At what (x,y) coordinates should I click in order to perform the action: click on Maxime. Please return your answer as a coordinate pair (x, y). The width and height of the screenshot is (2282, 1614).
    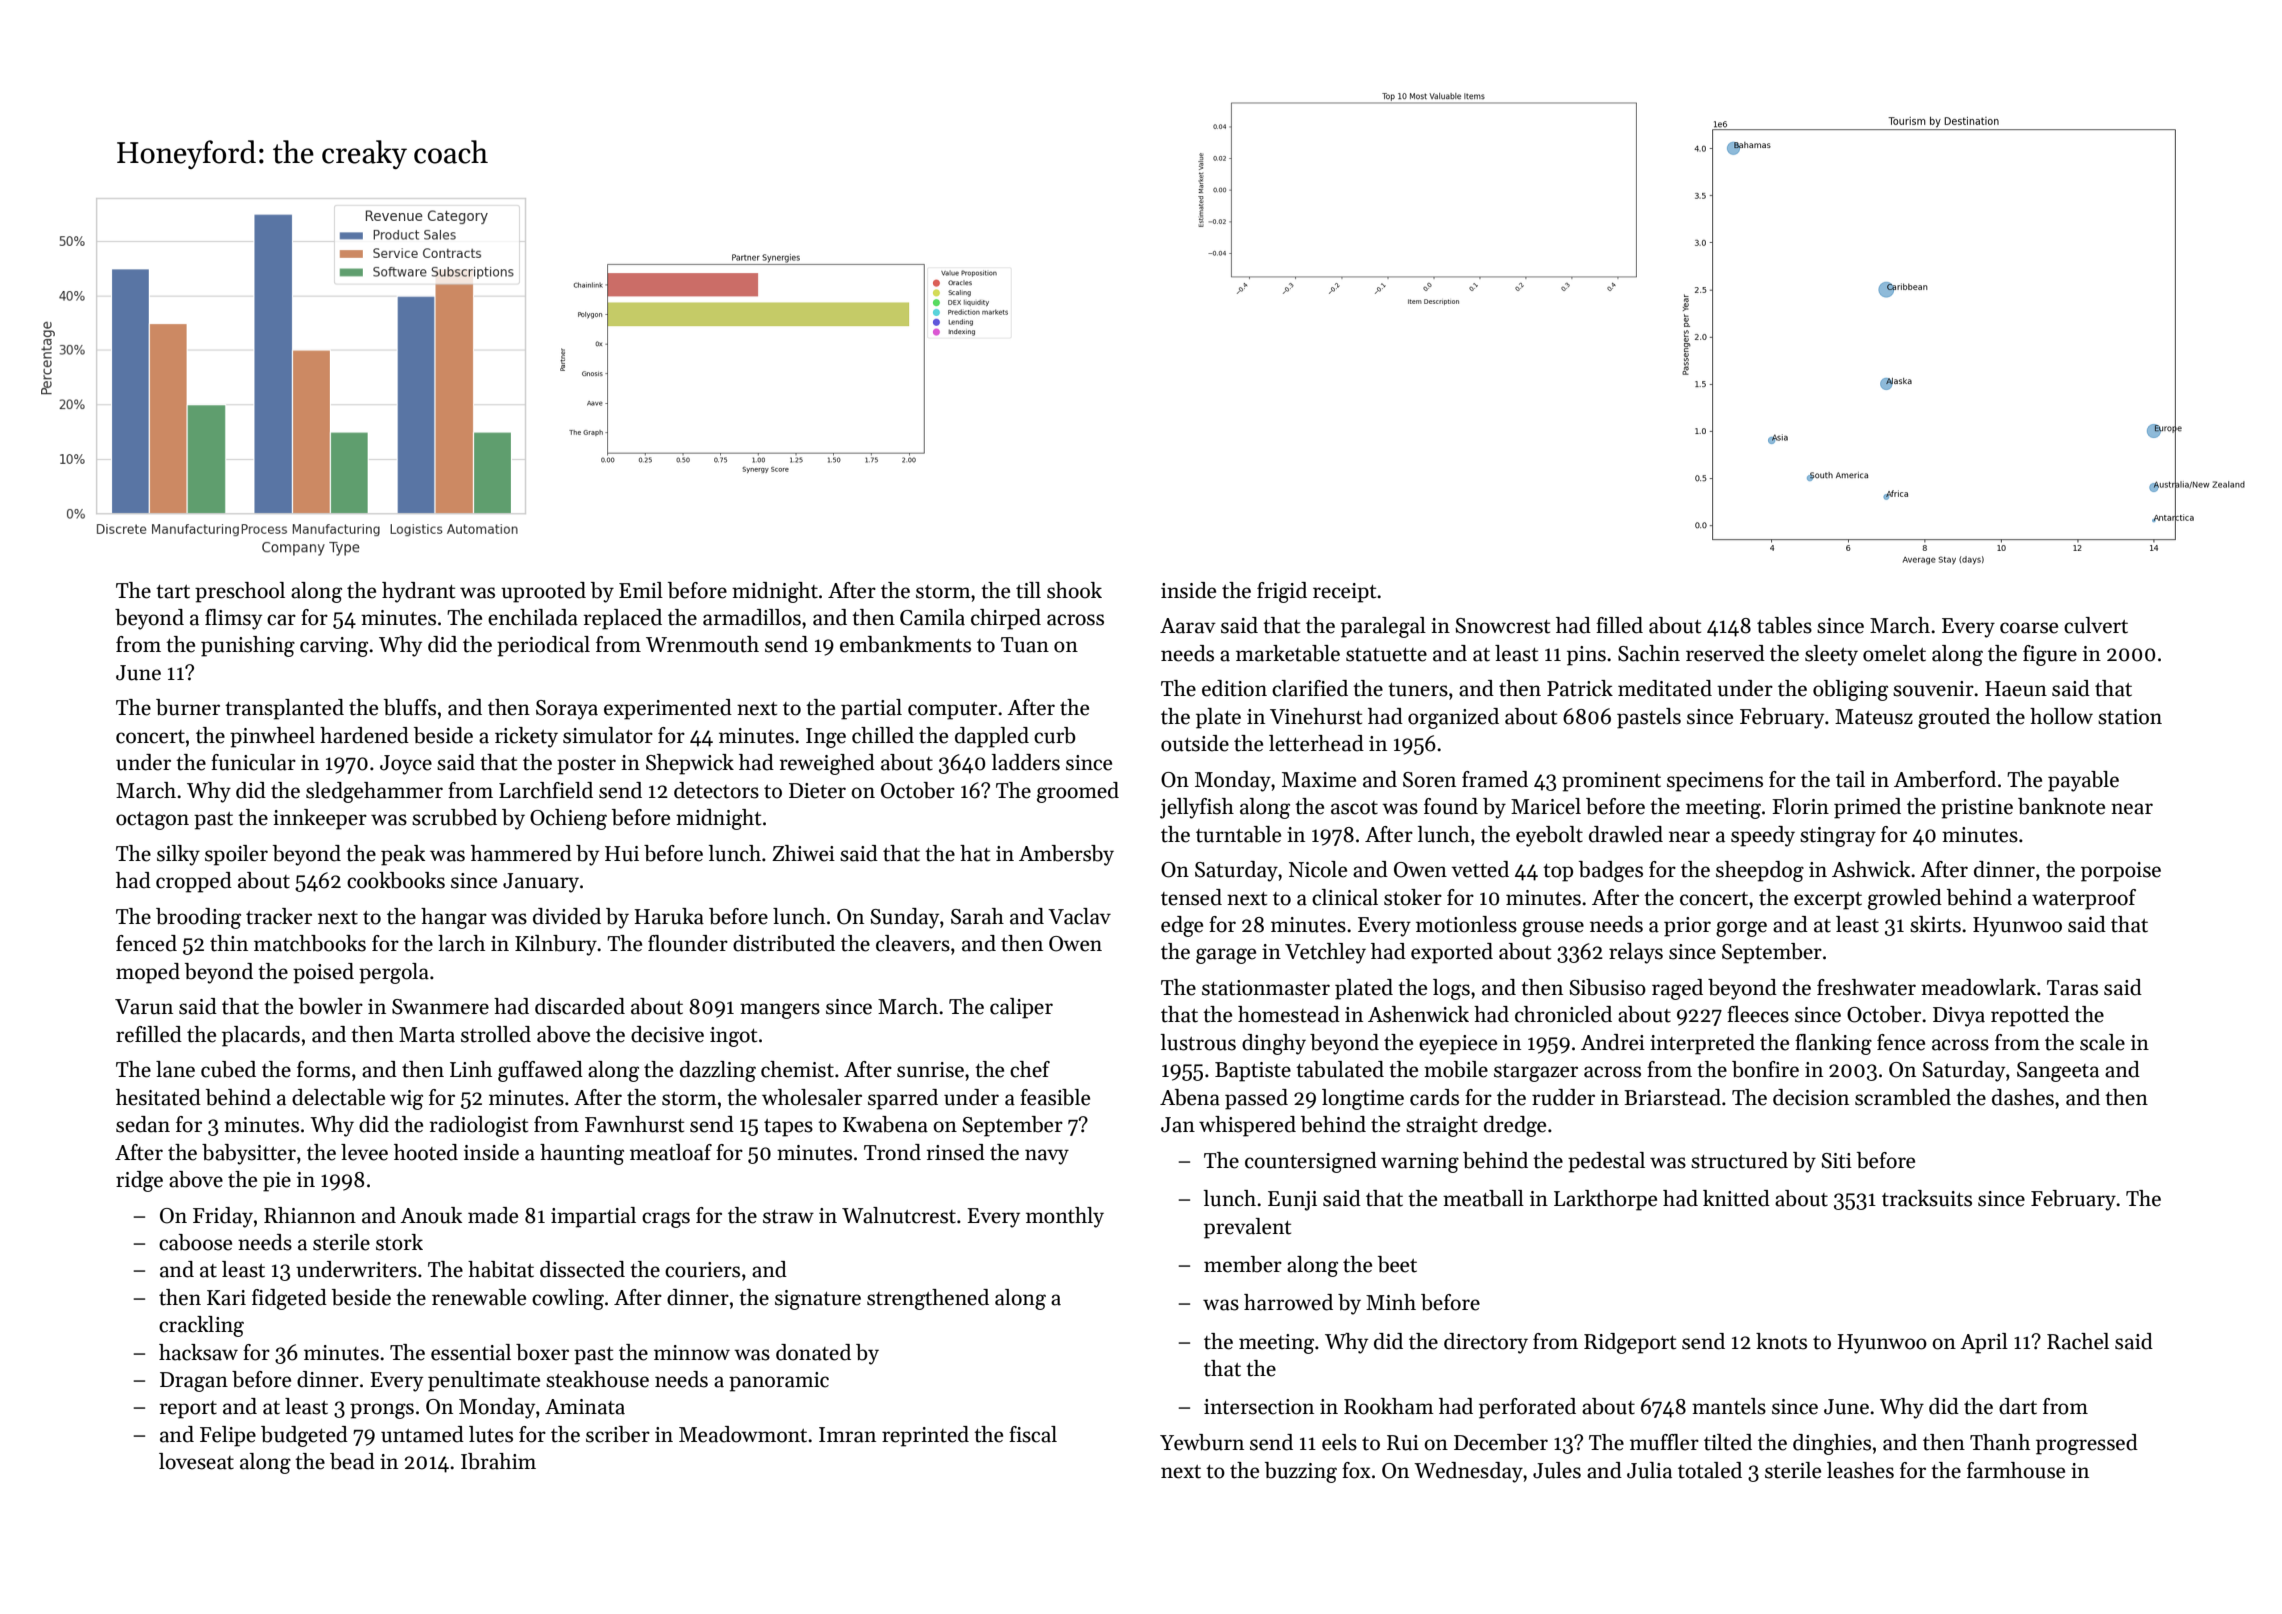
    Looking at the image, I should click on (1319, 780).
